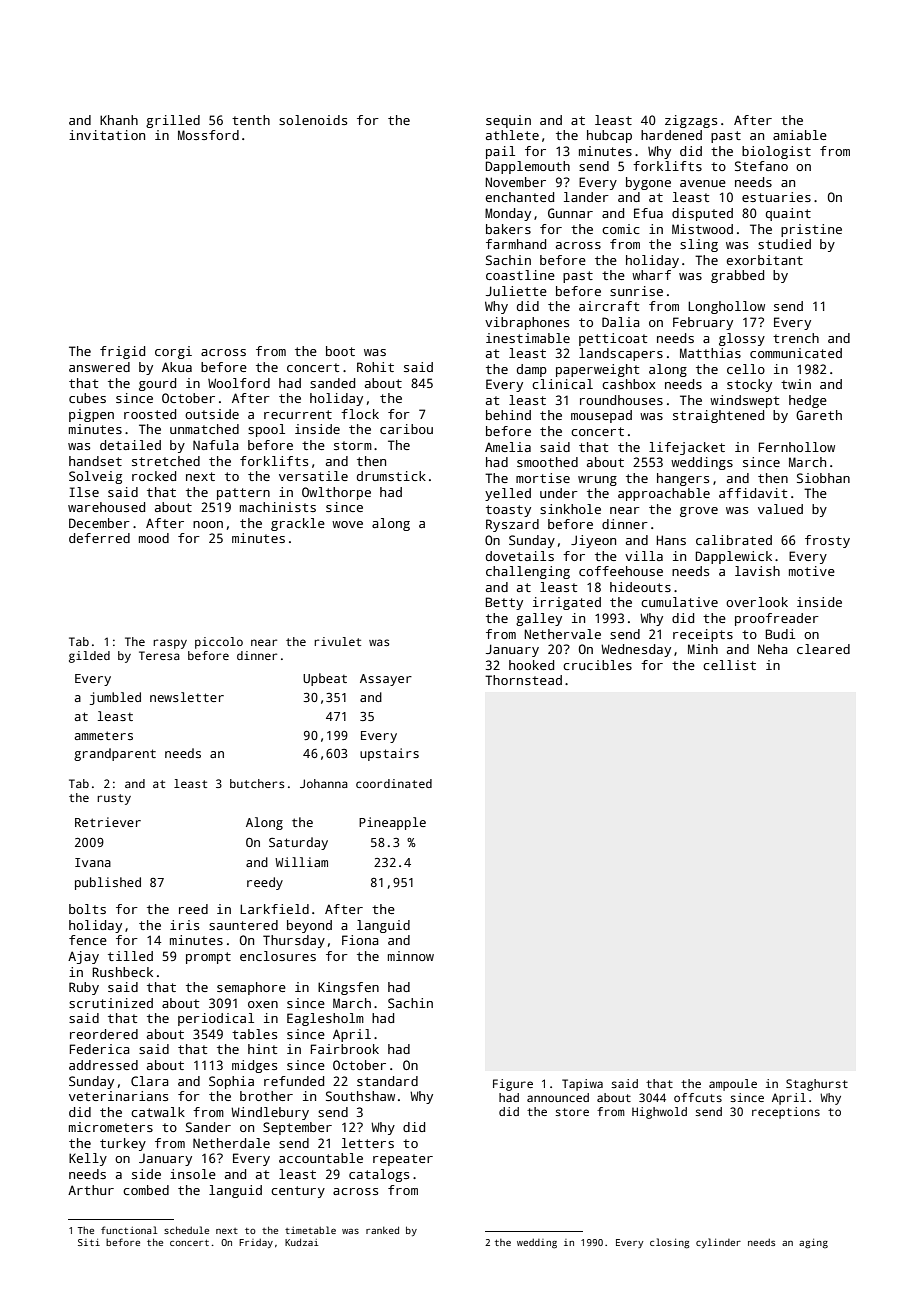 This page has height=1314, width=924. Describe the element at coordinates (780, 509) in the page. I see `valued` at that location.
